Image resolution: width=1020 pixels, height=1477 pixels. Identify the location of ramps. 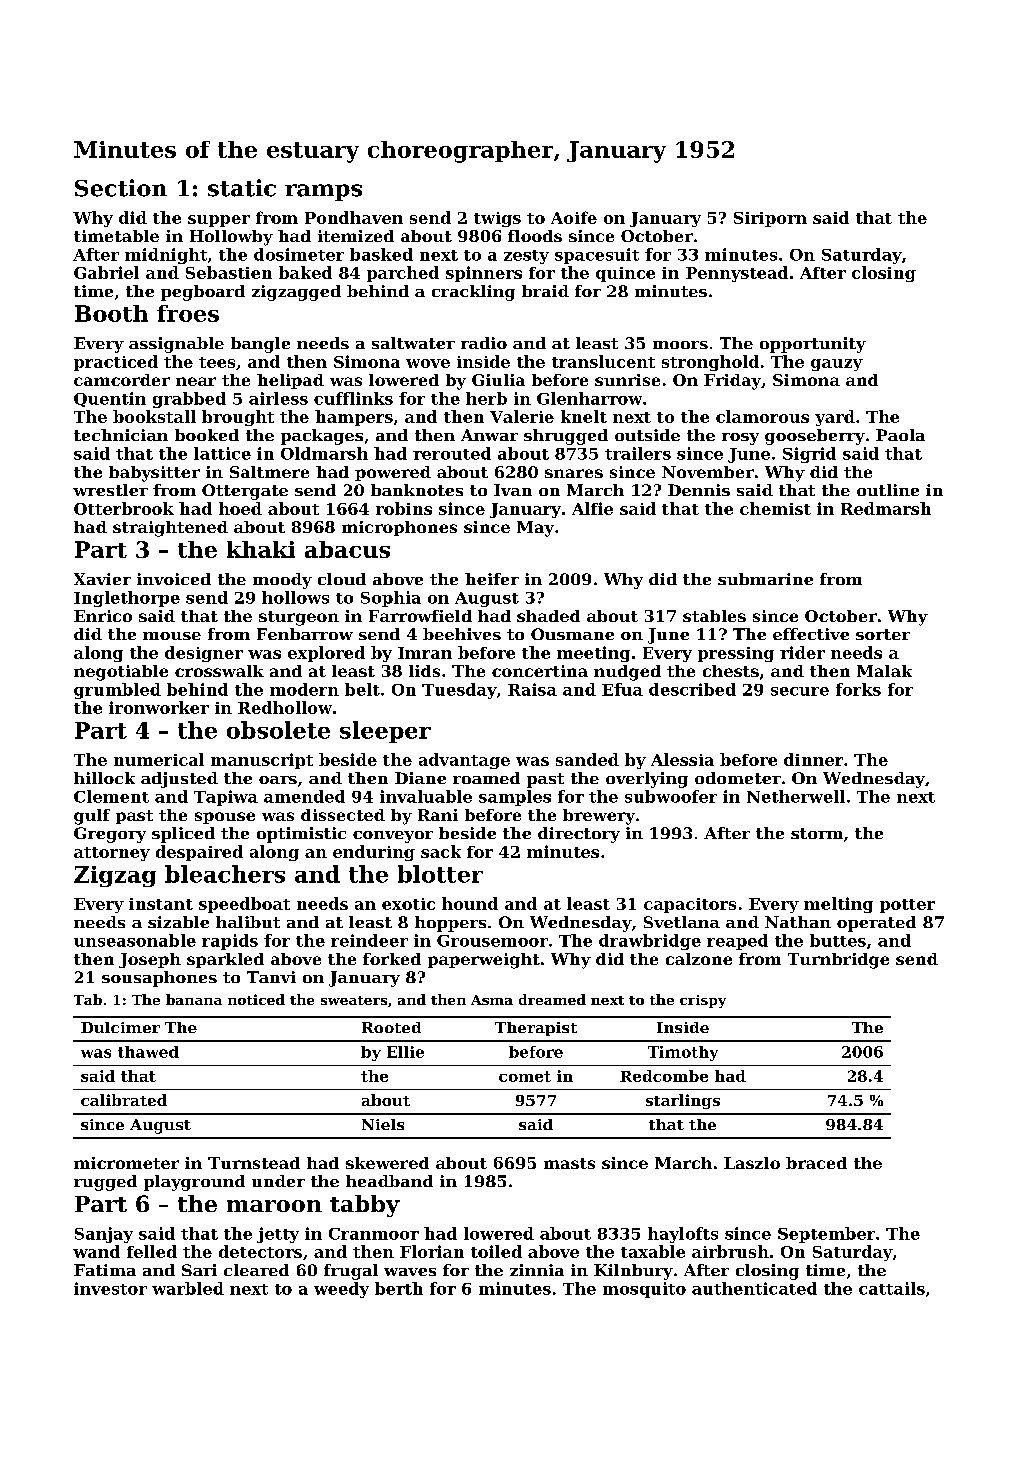
(323, 192).
